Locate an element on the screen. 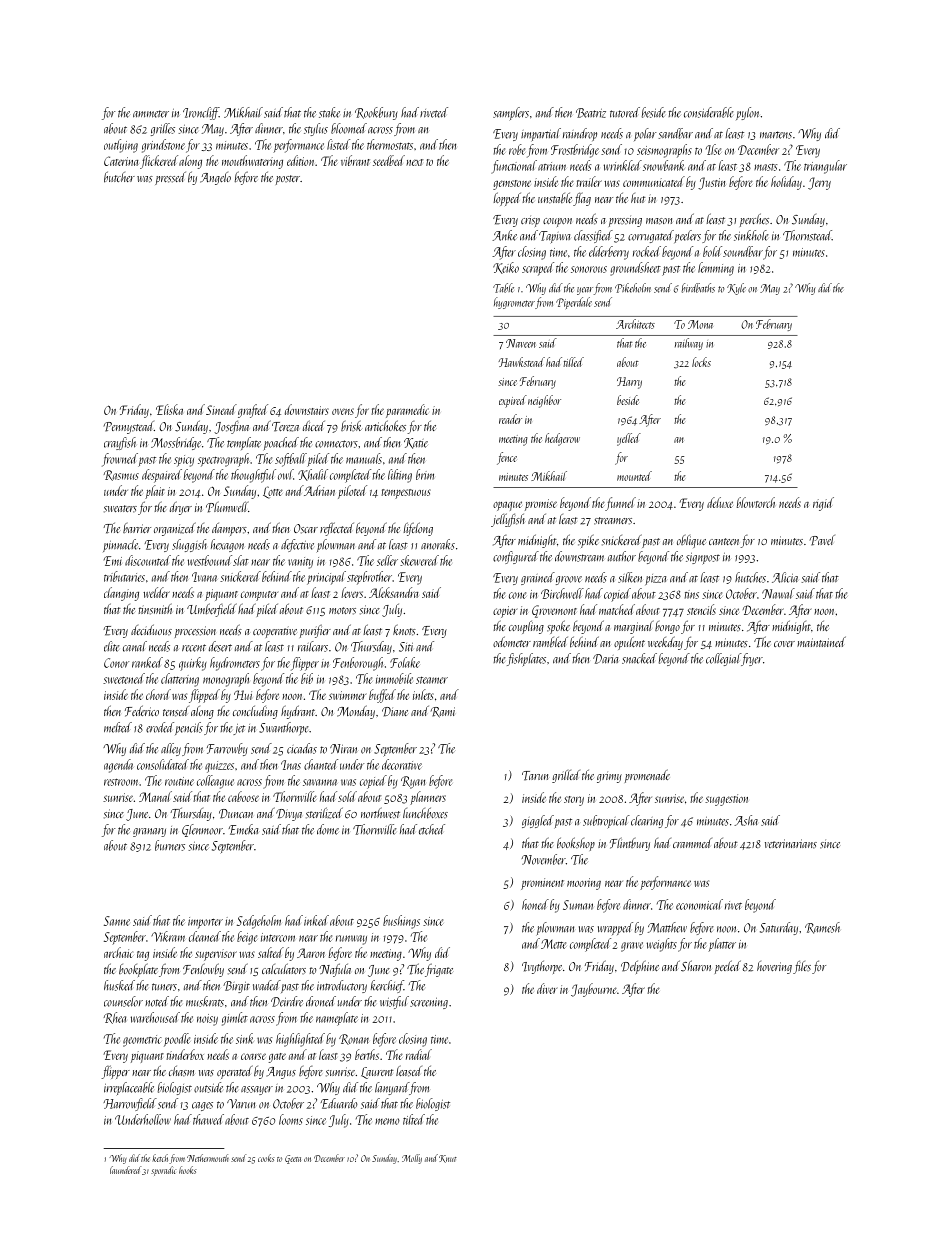  mounted is located at coordinates (634, 476).
